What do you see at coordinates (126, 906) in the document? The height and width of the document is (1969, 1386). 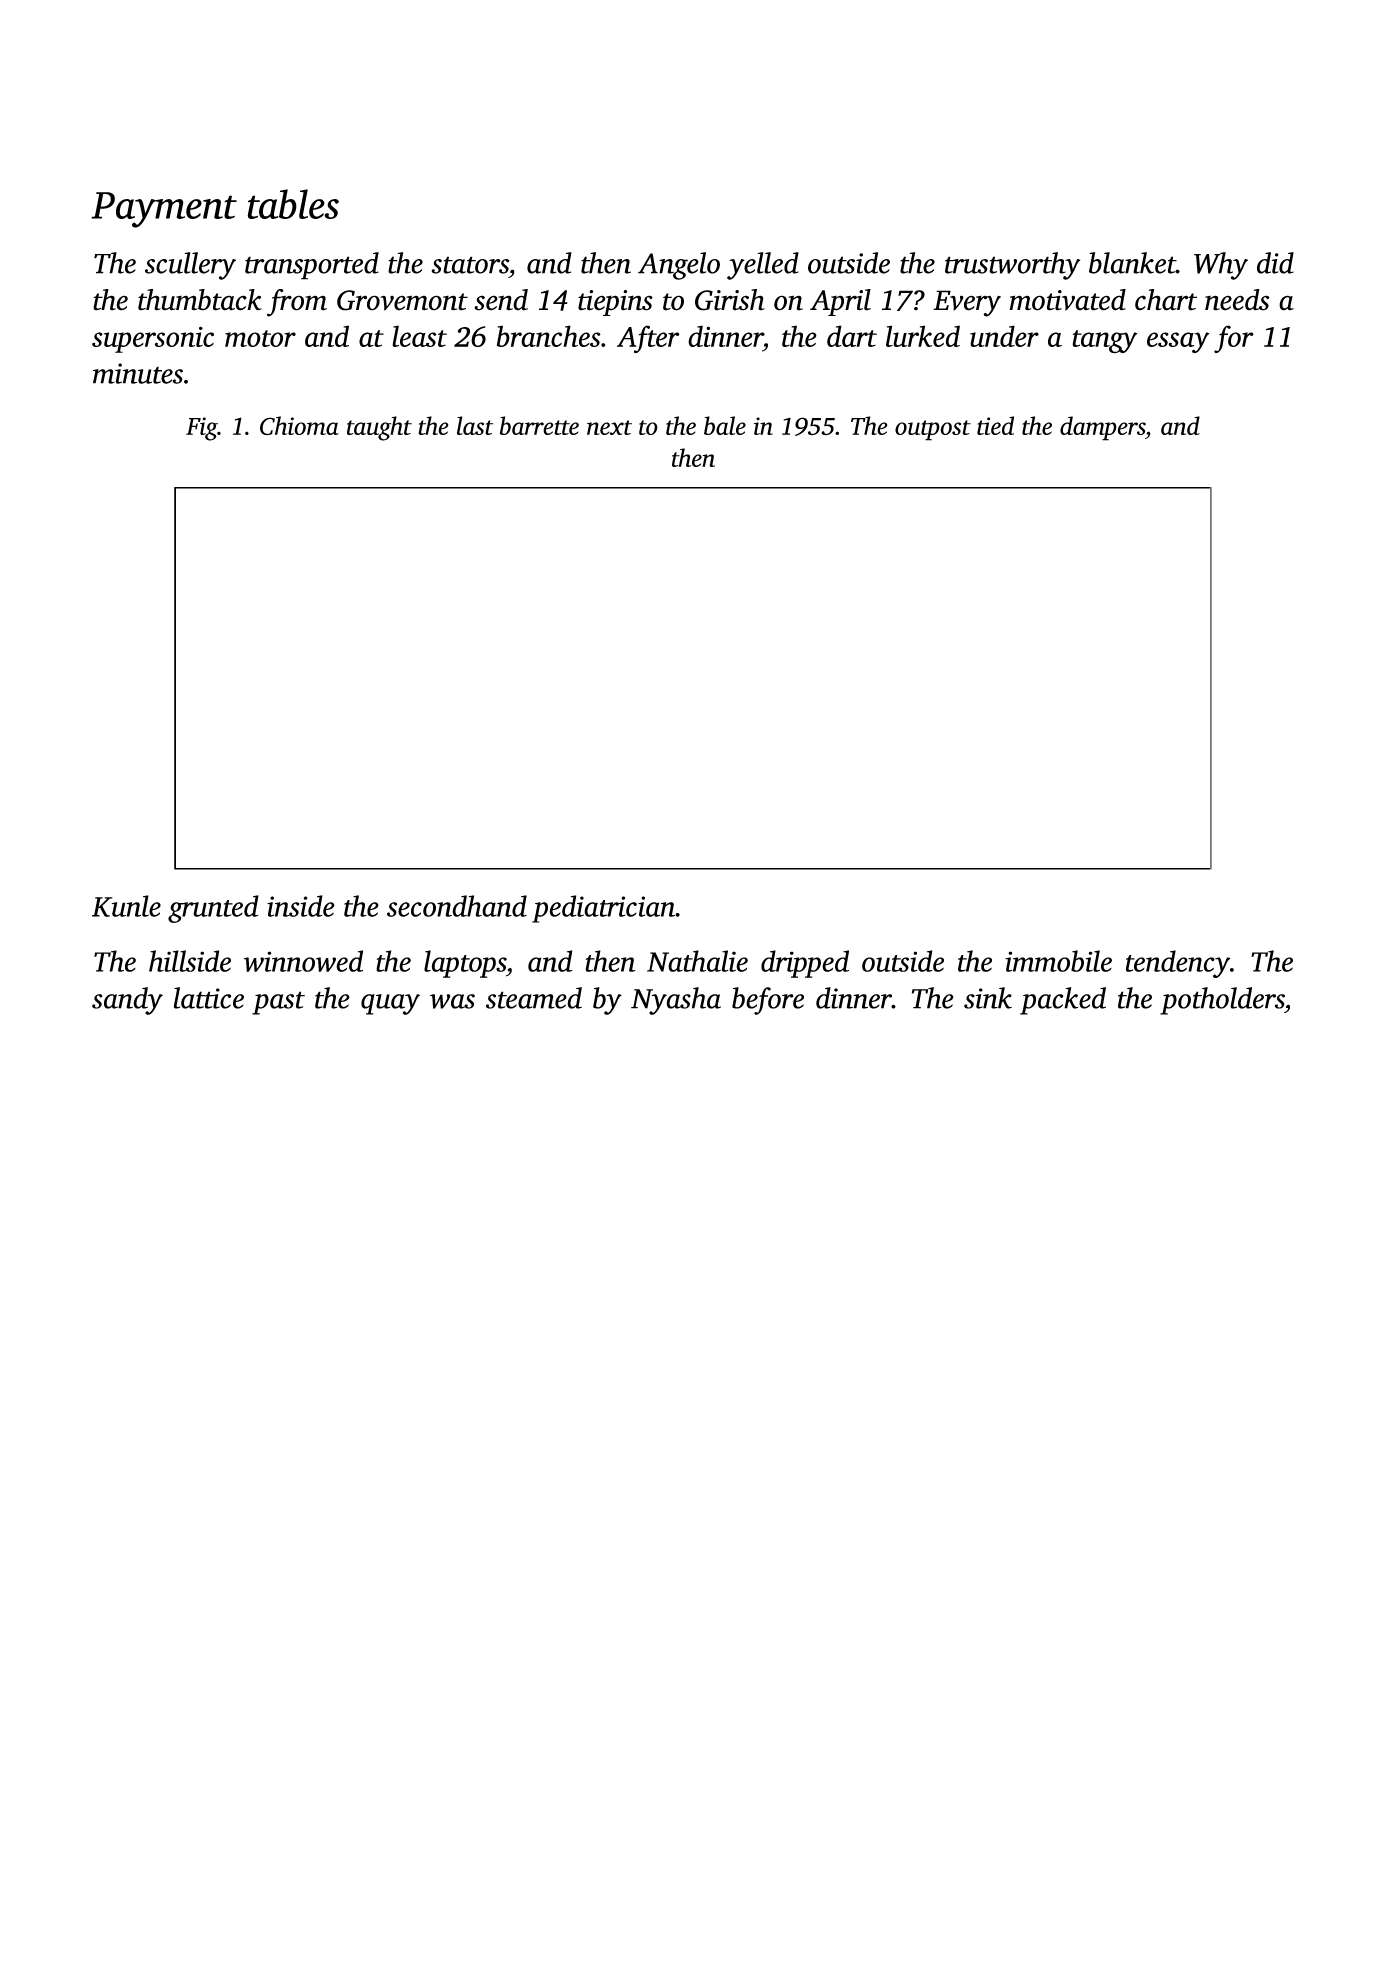 I see `Kunle` at bounding box center [126, 906].
